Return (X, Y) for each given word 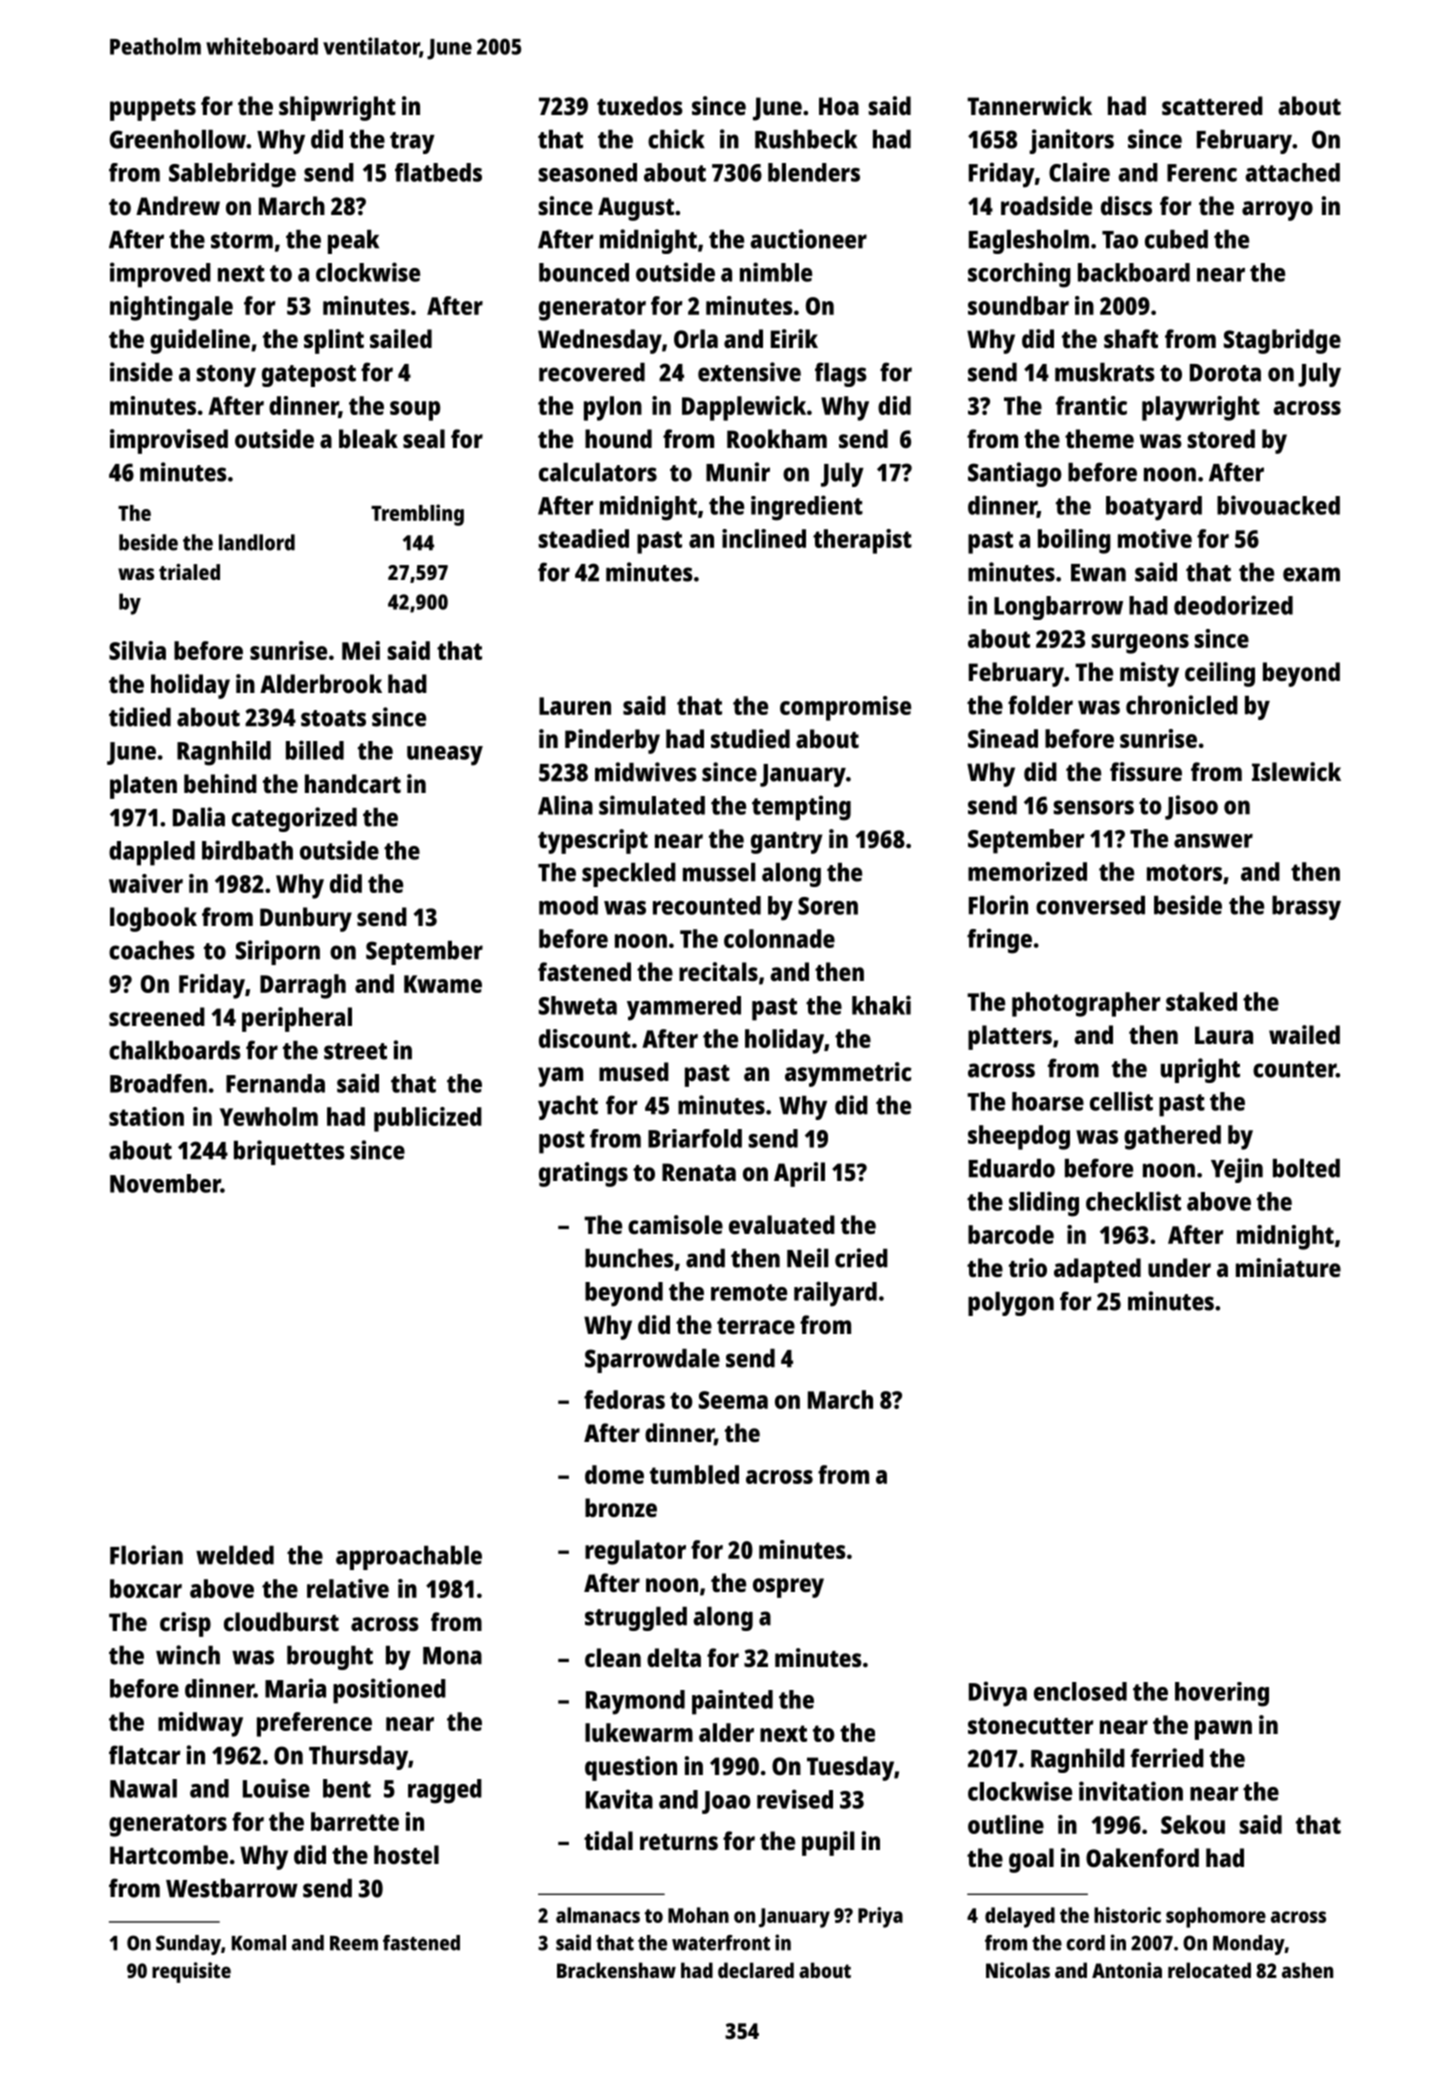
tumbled (694, 1474)
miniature (1288, 1267)
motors (1184, 872)
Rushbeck (806, 139)
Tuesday (850, 1768)
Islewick (1296, 771)
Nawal (143, 1788)
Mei (361, 650)
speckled (629, 875)
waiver (146, 883)
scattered (1212, 105)
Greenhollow (178, 139)
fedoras (624, 1399)
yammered (684, 1008)
